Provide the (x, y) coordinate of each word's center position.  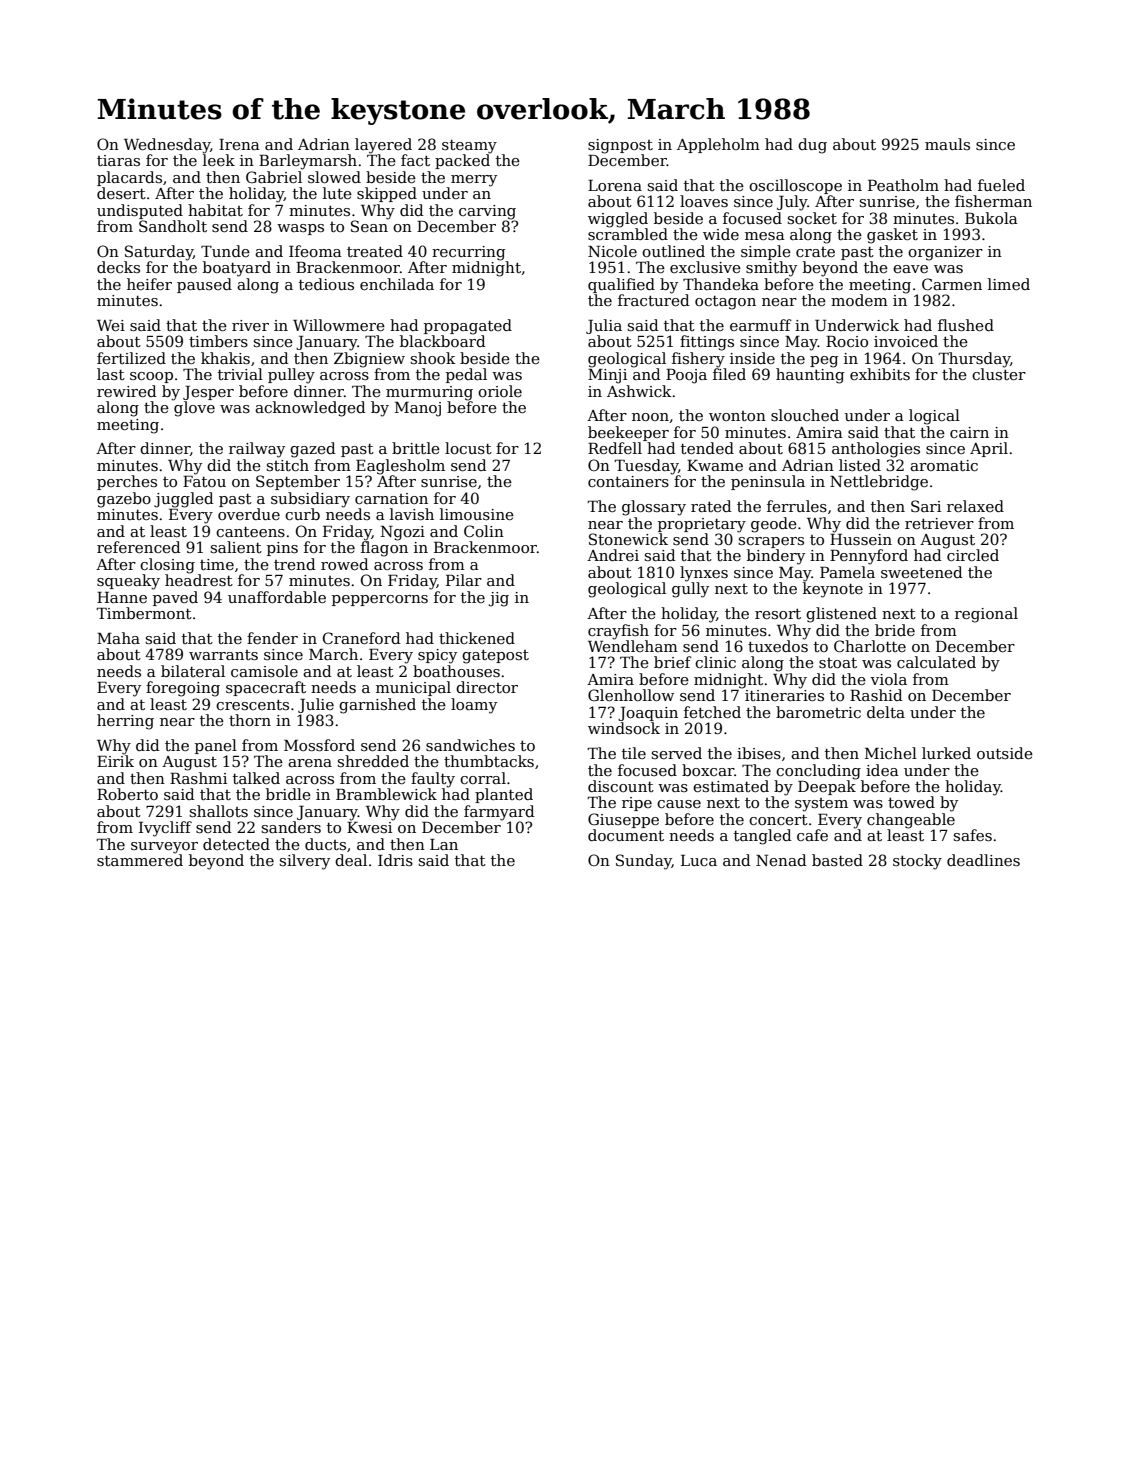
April (989, 449)
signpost (620, 146)
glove (194, 409)
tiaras (118, 160)
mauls (947, 144)
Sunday (644, 862)
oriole (500, 391)
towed (911, 802)
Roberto (127, 794)
